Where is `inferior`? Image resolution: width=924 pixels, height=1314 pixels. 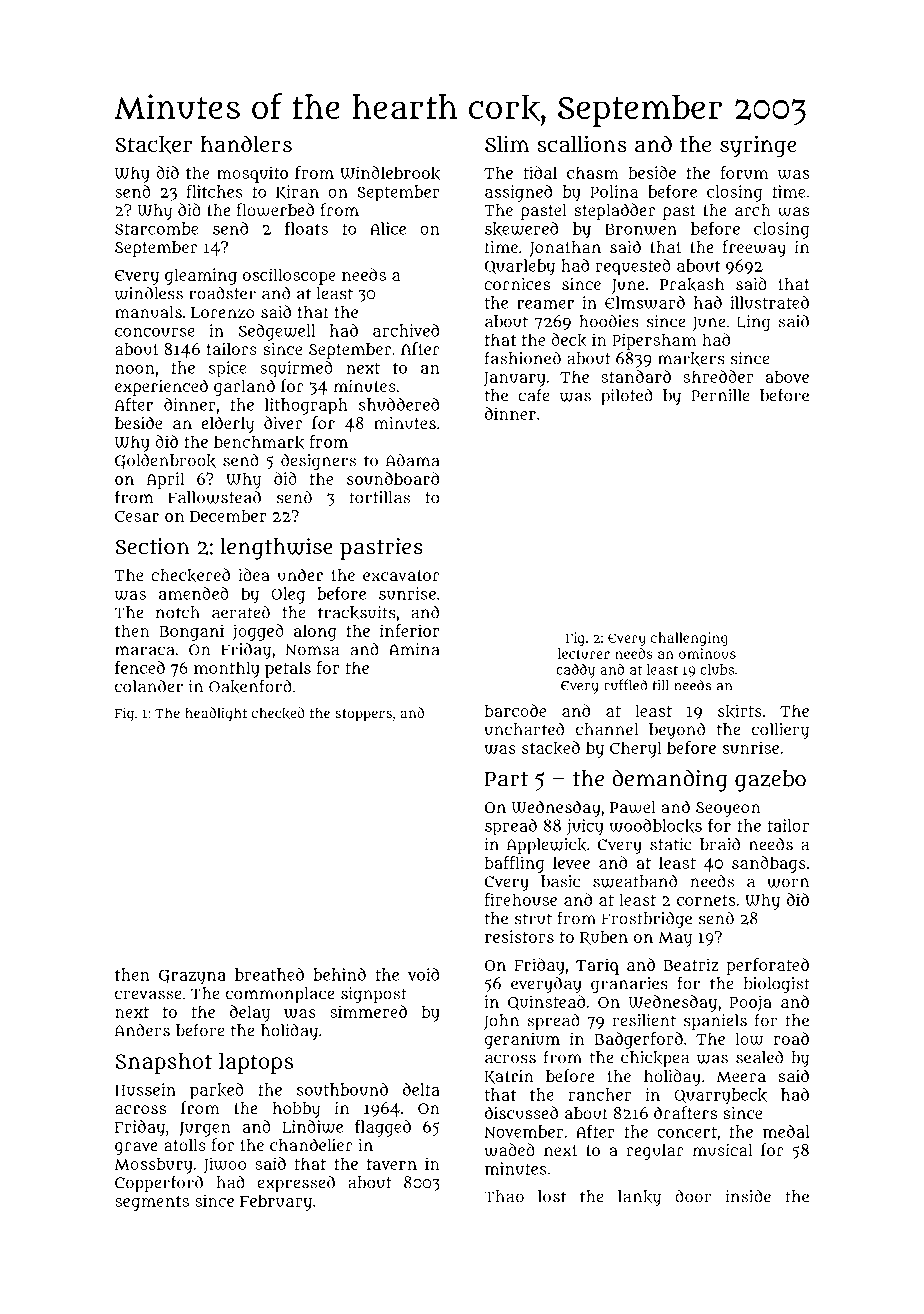 inferior is located at coordinates (410, 630).
